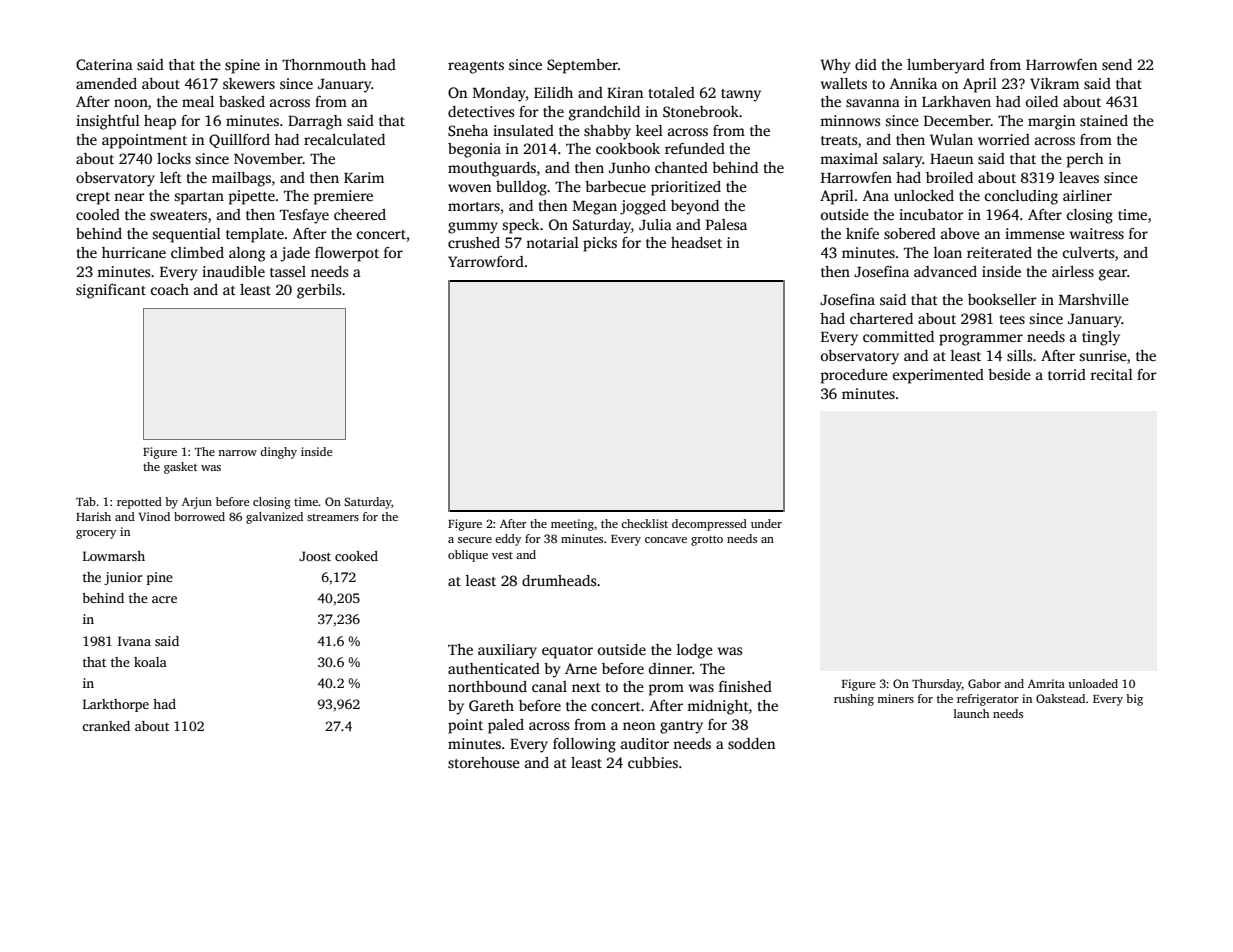  What do you see at coordinates (696, 242) in the screenshot?
I see `headset` at bounding box center [696, 242].
